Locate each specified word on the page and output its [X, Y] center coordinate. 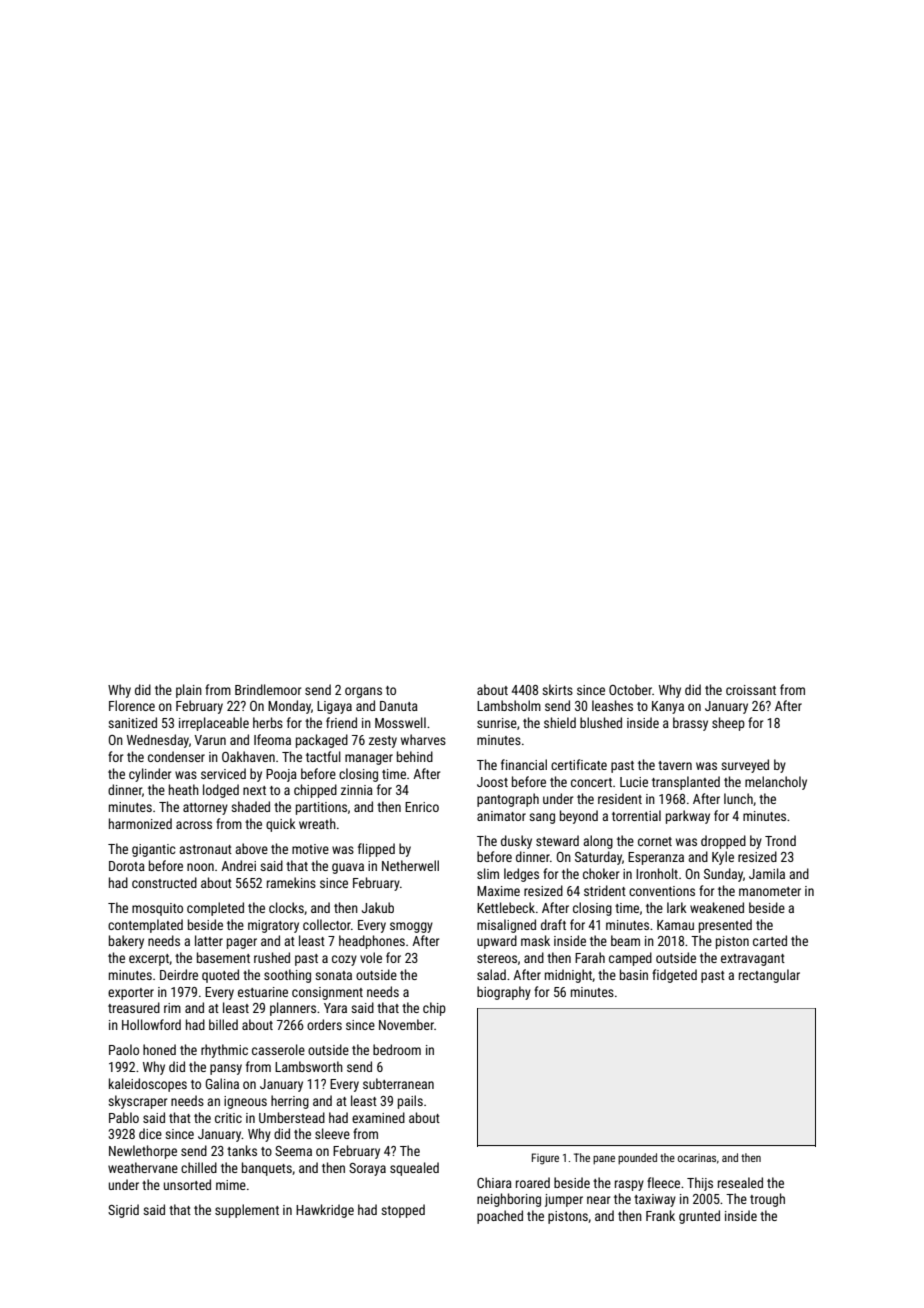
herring [290, 1102]
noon [200, 867]
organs [363, 692]
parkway [688, 817]
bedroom [397, 1049]
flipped [376, 850]
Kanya [668, 707]
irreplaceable [214, 724]
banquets [267, 1169]
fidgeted [674, 976]
